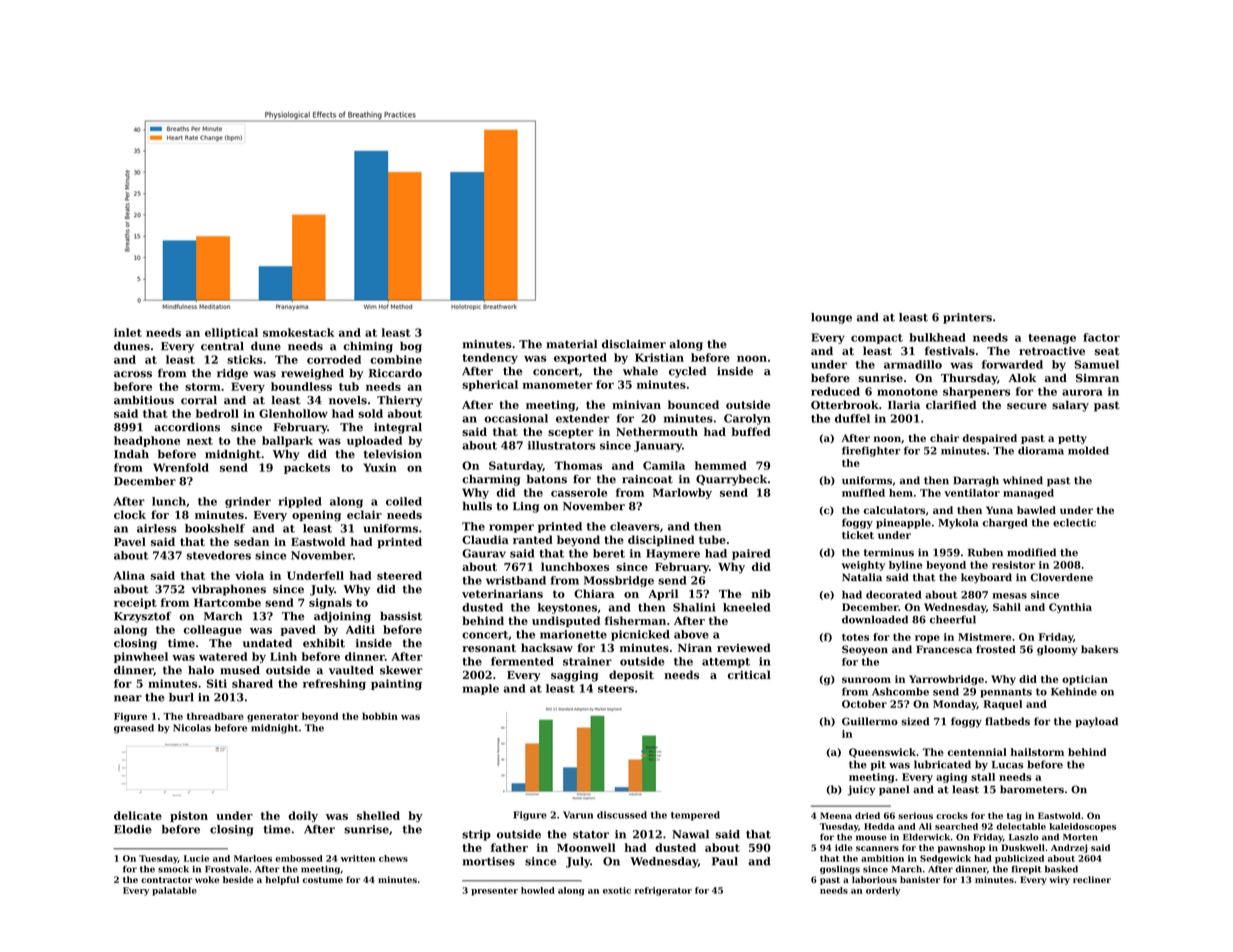 The image size is (1233, 952). Describe the element at coordinates (174, 891) in the screenshot. I see `palatable` at that location.
